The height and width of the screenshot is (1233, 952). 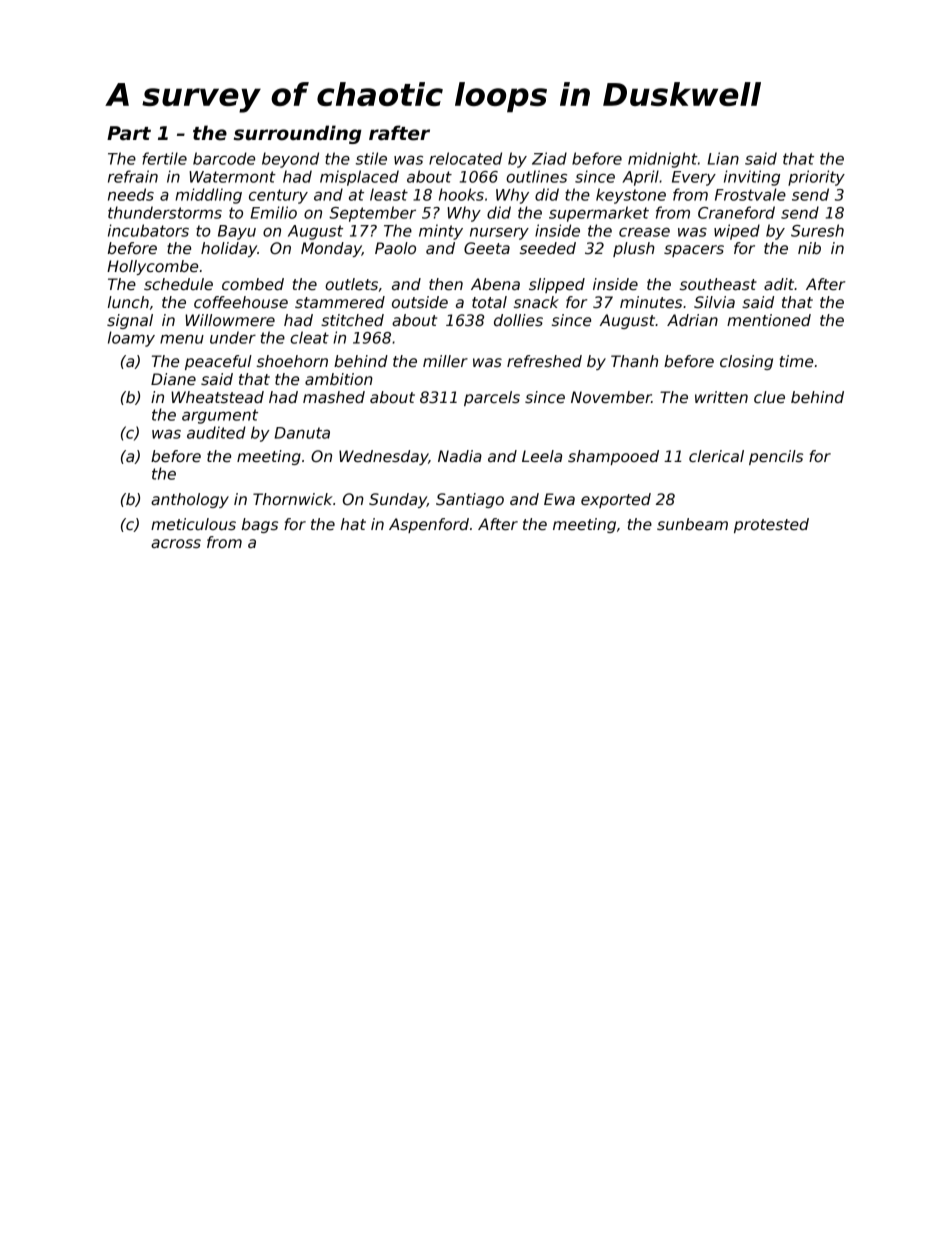 What do you see at coordinates (224, 158) in the screenshot?
I see `barcode` at bounding box center [224, 158].
